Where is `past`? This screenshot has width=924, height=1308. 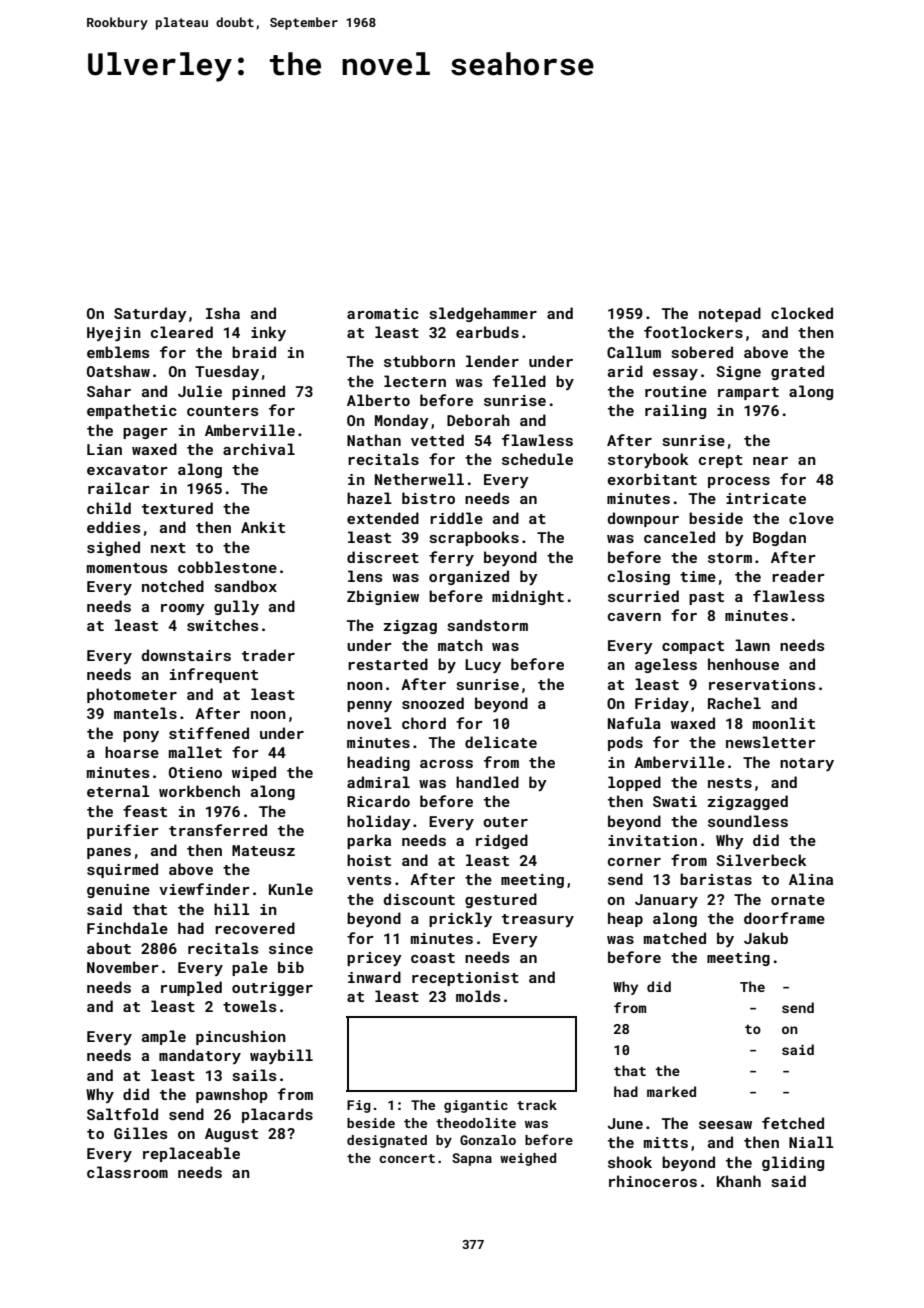 past is located at coordinates (706, 598).
